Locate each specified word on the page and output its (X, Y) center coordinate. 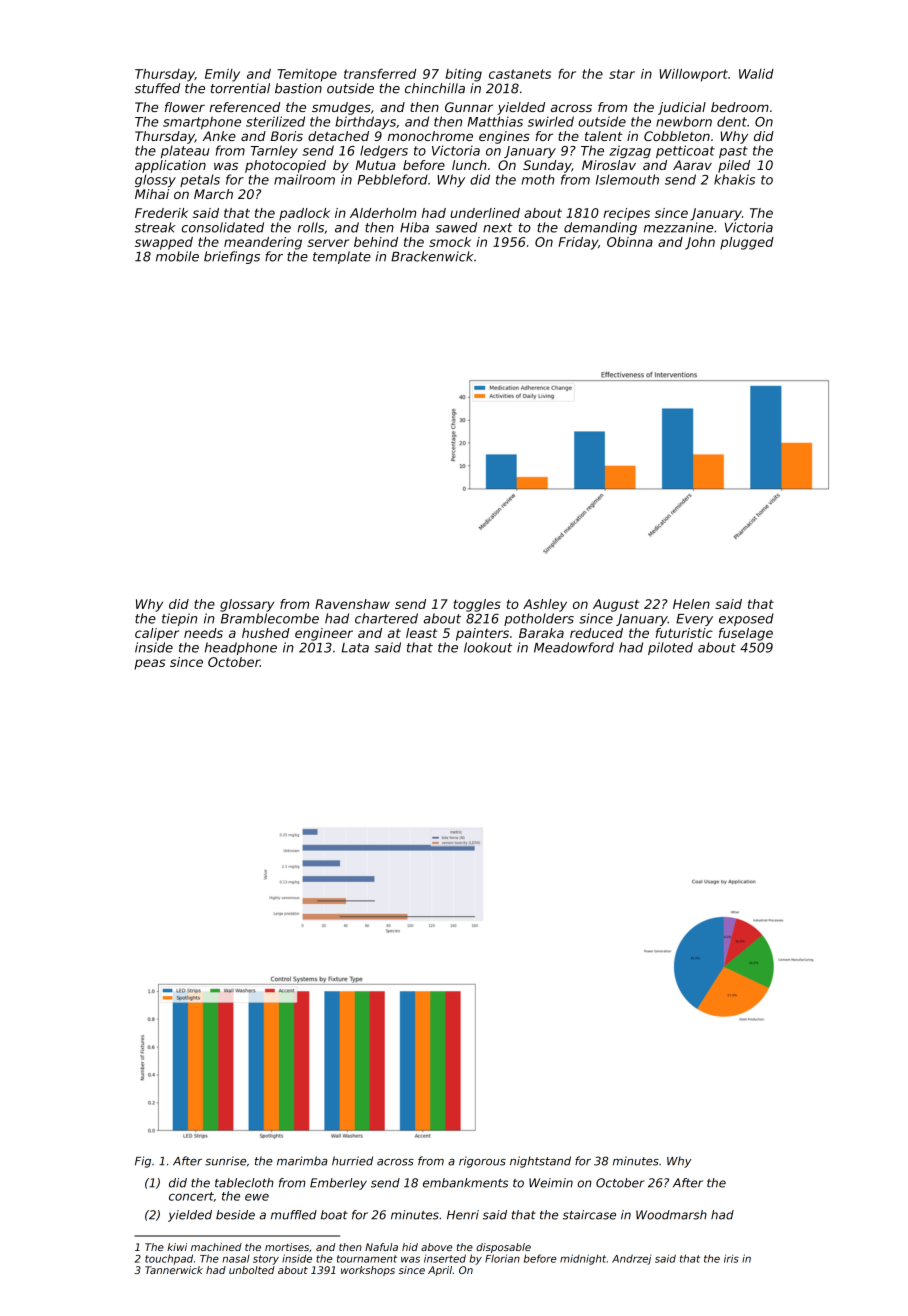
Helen (691, 604)
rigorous (482, 1162)
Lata (355, 648)
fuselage (746, 634)
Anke (219, 136)
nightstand (540, 1162)
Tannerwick (174, 1270)
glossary (247, 605)
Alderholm (383, 213)
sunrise (225, 1161)
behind (376, 242)
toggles (477, 605)
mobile (177, 256)
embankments (465, 1183)
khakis (734, 179)
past (733, 152)
